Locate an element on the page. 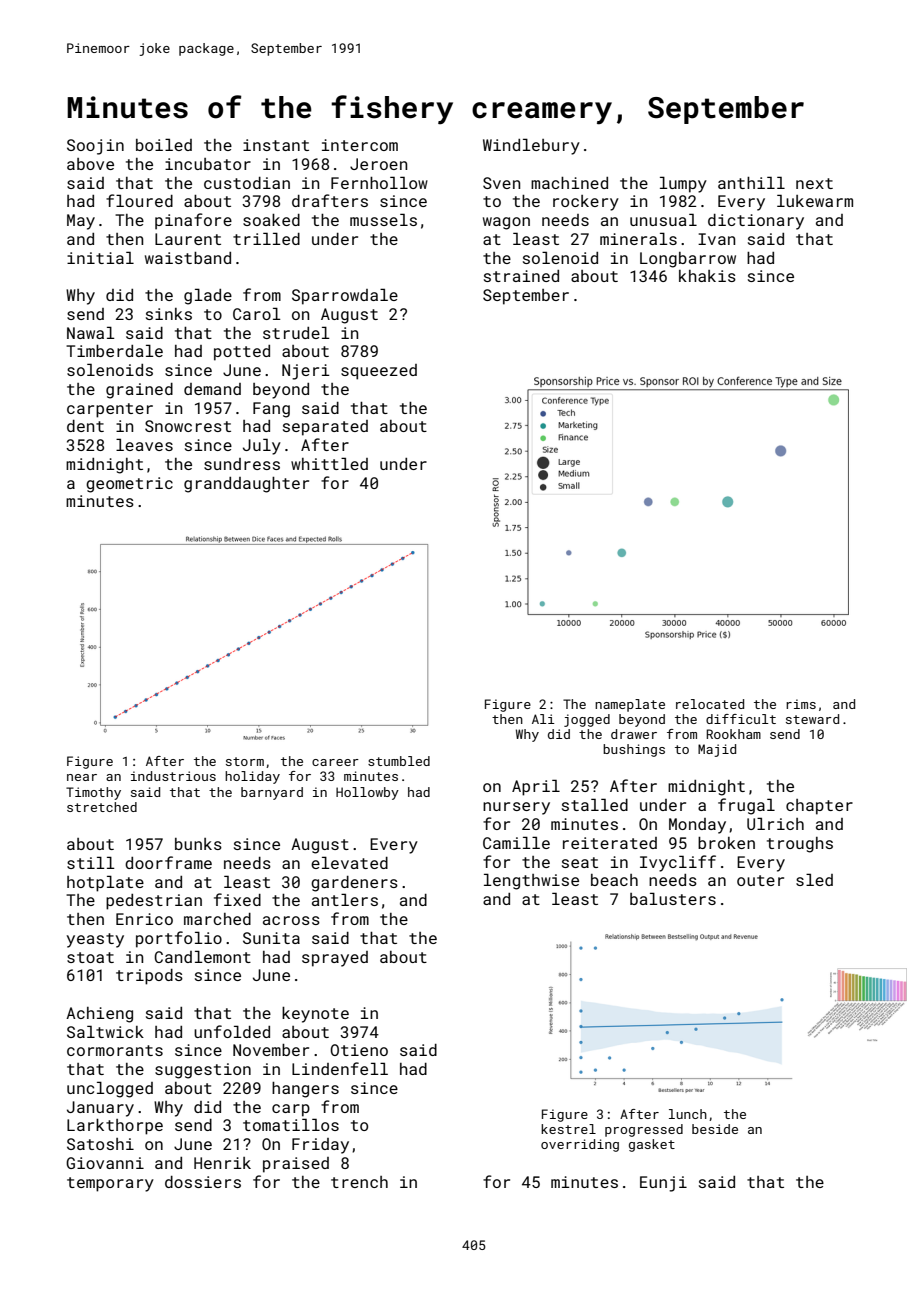  next is located at coordinates (814, 183).
